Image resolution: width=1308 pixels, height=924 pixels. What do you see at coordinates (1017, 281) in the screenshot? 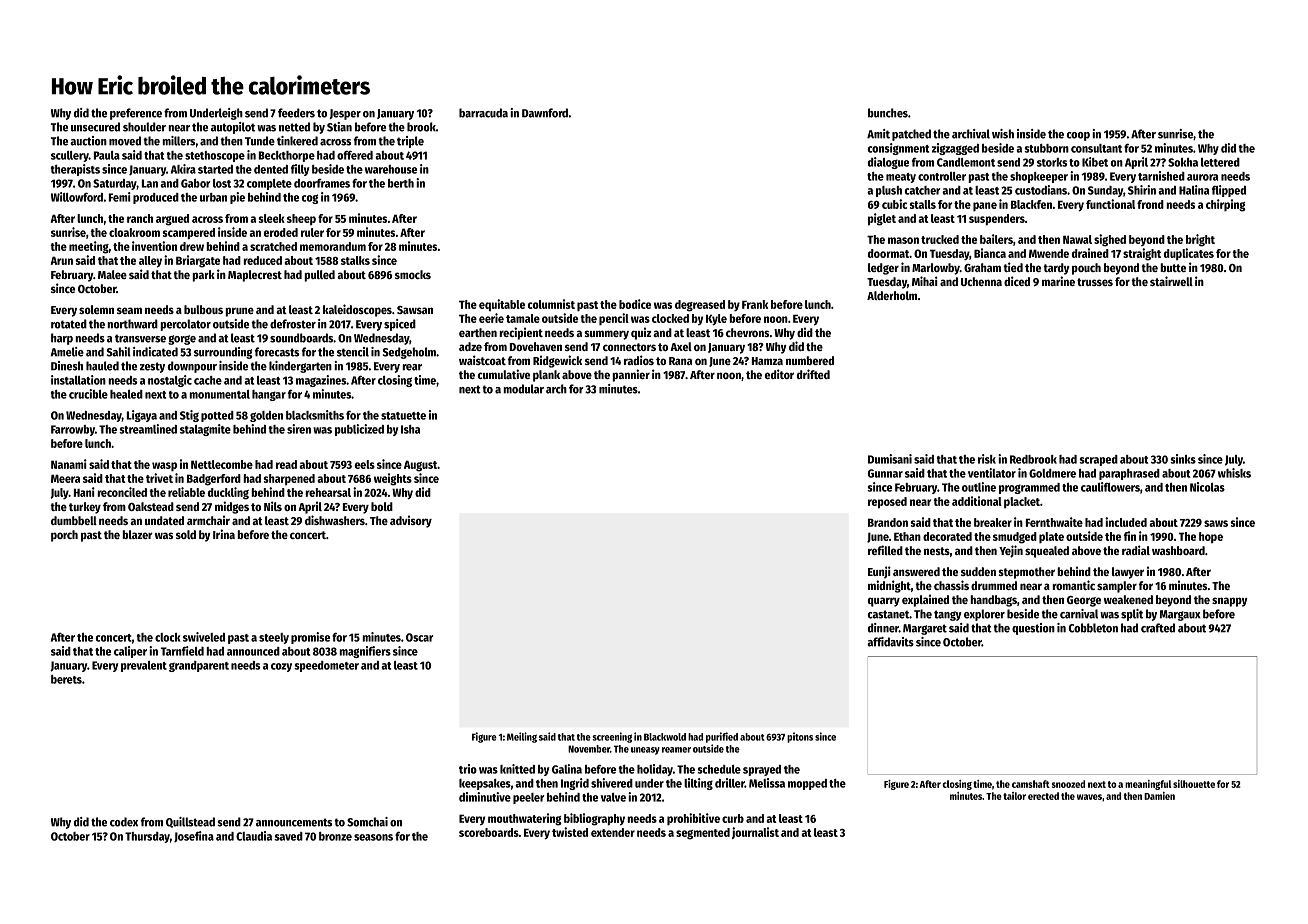
I see `diced` at bounding box center [1017, 281].
